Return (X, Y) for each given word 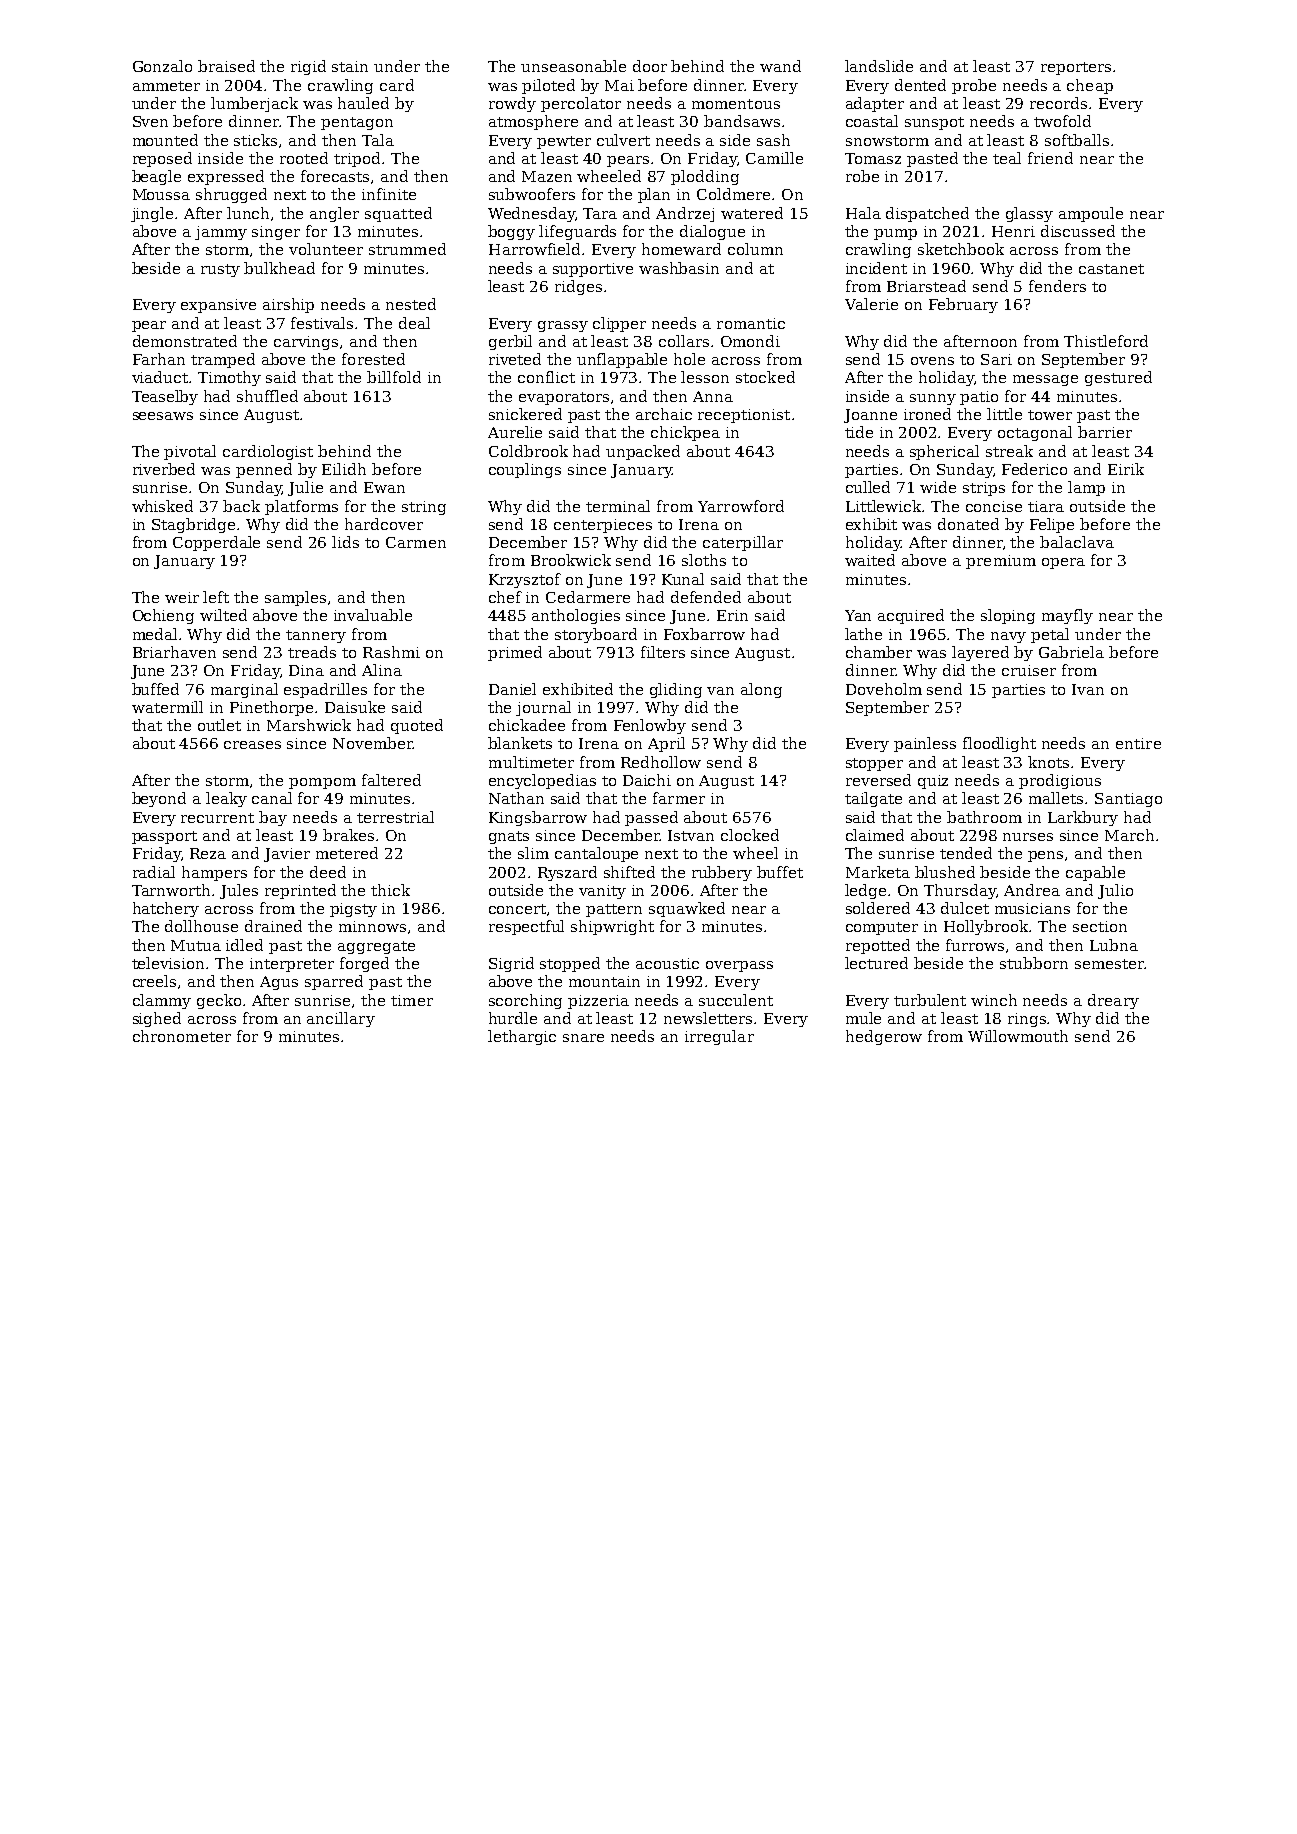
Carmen (416, 542)
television (168, 963)
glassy (1029, 214)
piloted (548, 86)
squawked (687, 909)
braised (226, 66)
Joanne (870, 416)
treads (312, 652)
